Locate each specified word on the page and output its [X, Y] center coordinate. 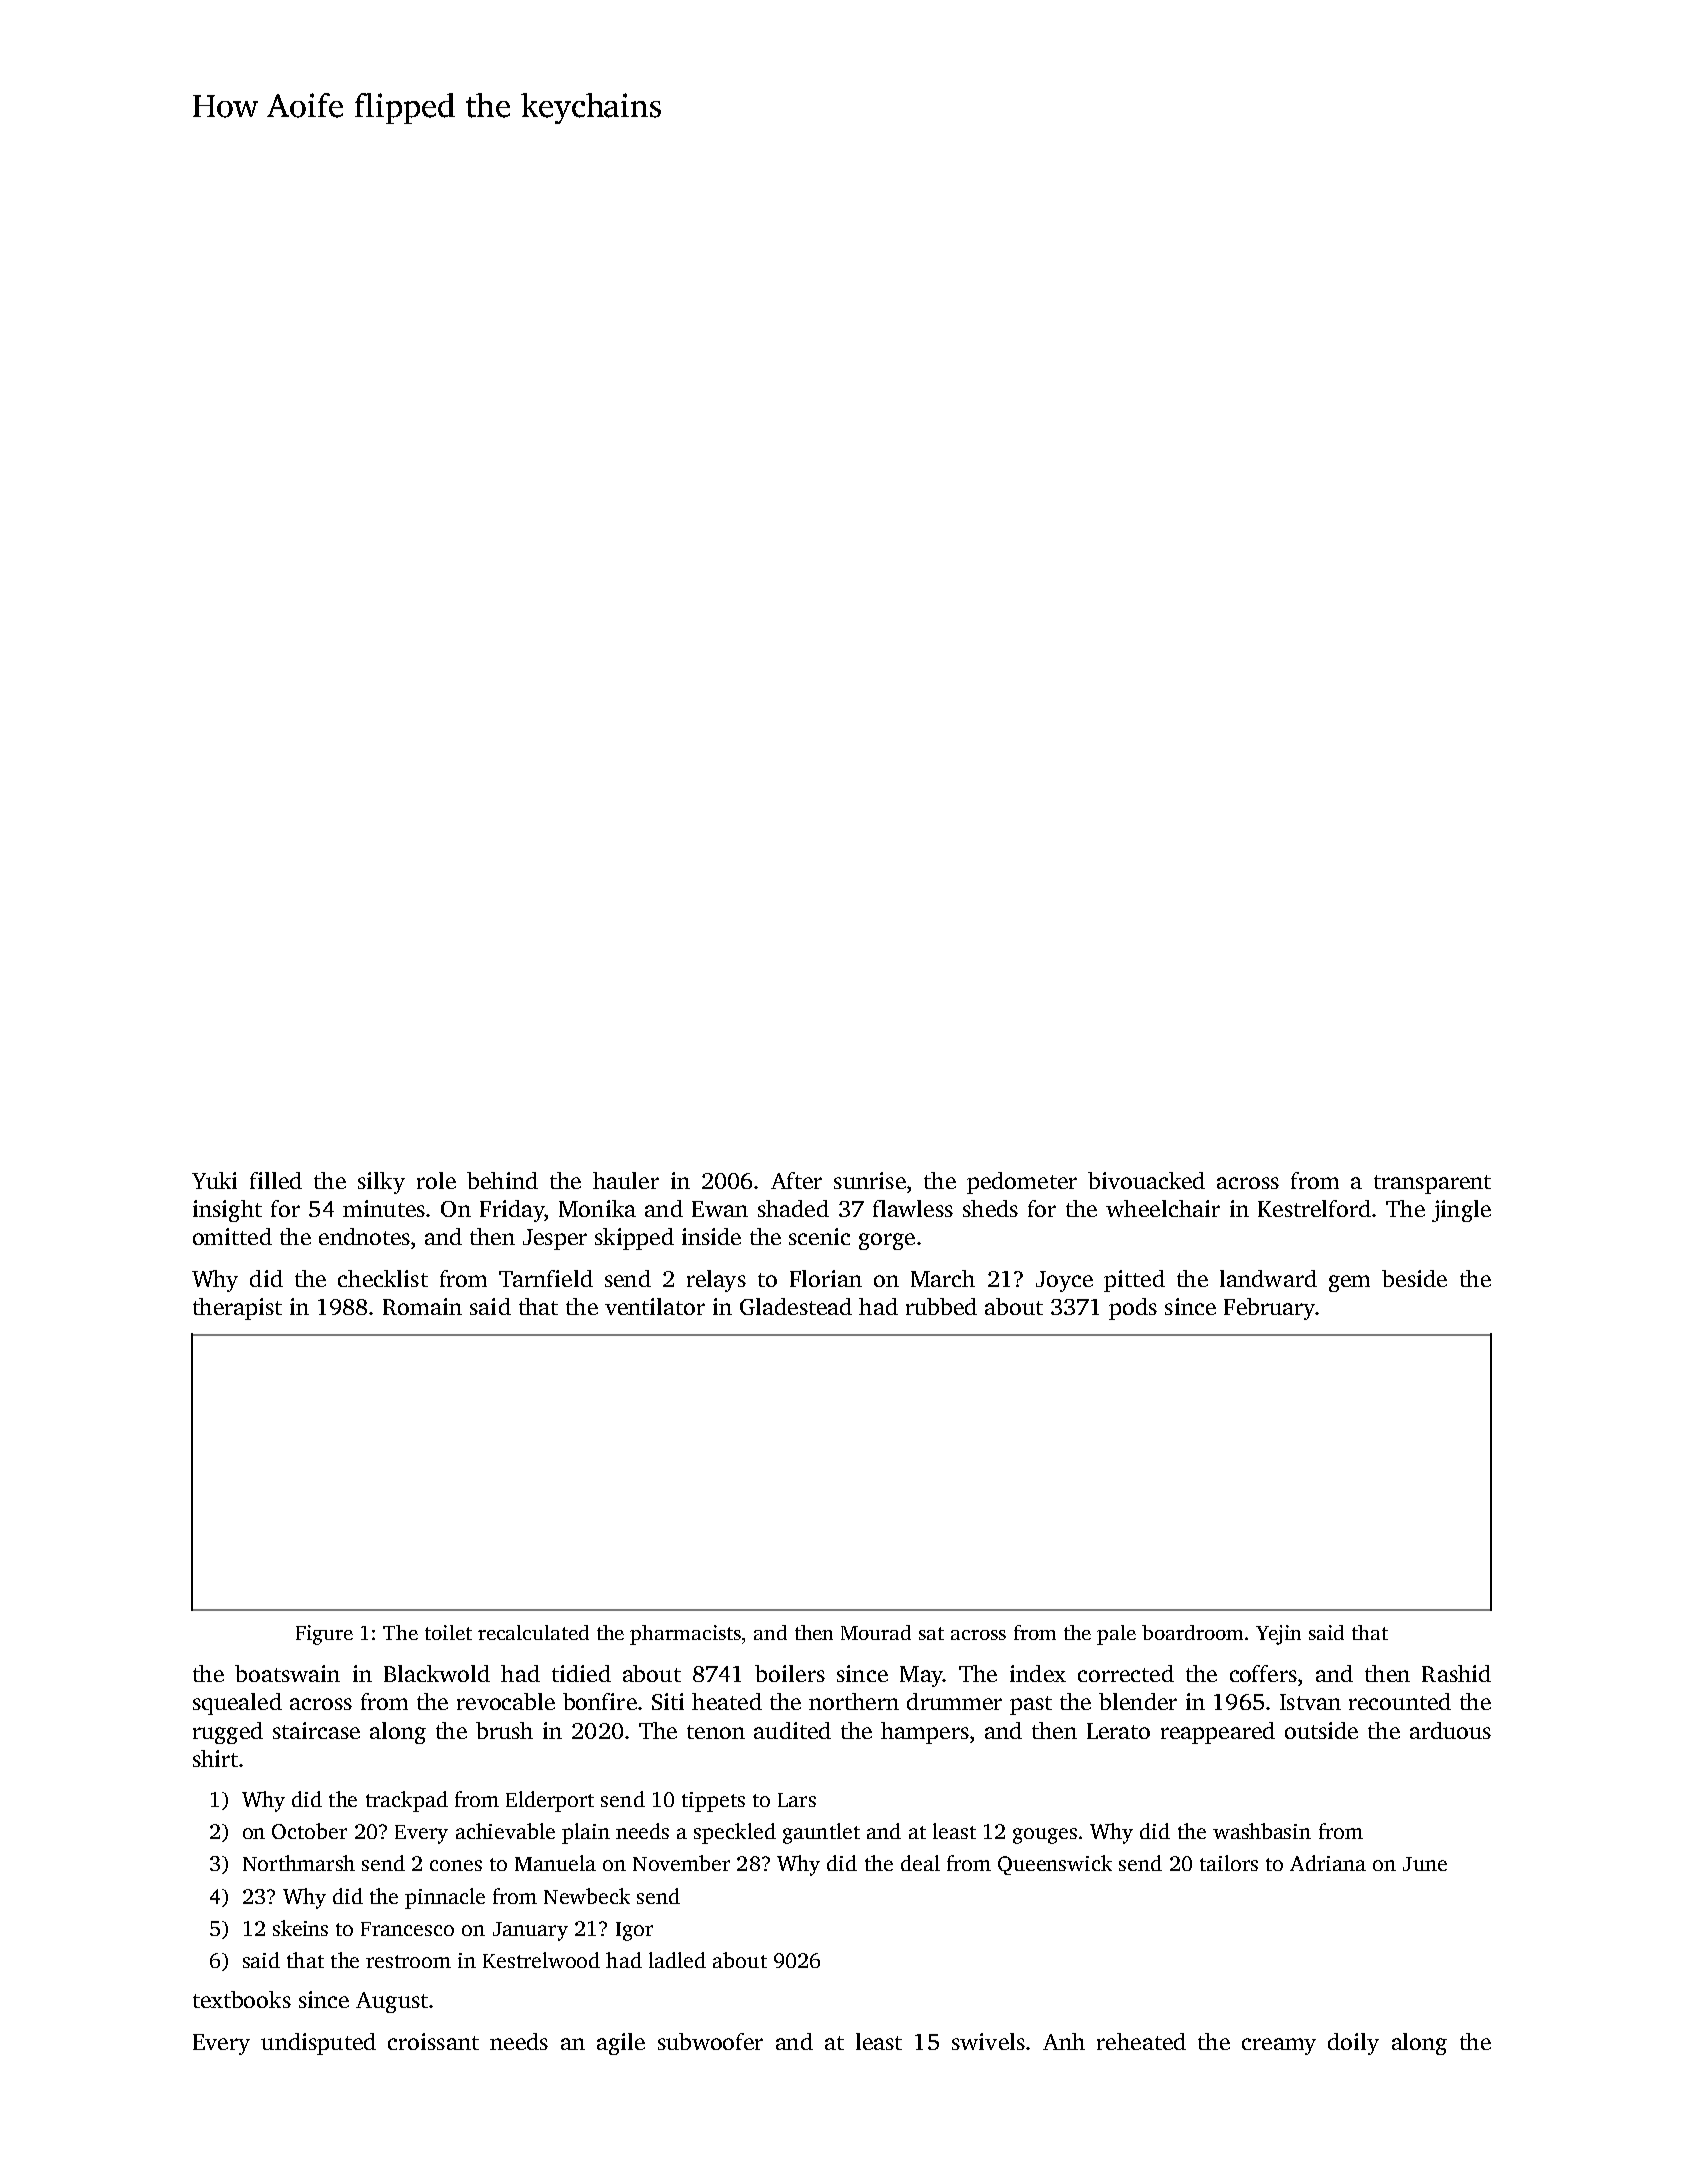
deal [920, 1863]
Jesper [555, 1239]
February [1269, 1309]
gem [1349, 1283]
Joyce [1064, 1281]
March [943, 1278]
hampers [925, 1733]
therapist [237, 1309]
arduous [1450, 1730]
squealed [237, 1704]
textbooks [242, 1999]
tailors [1229, 1863]
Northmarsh [299, 1863]
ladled [677, 1960]
